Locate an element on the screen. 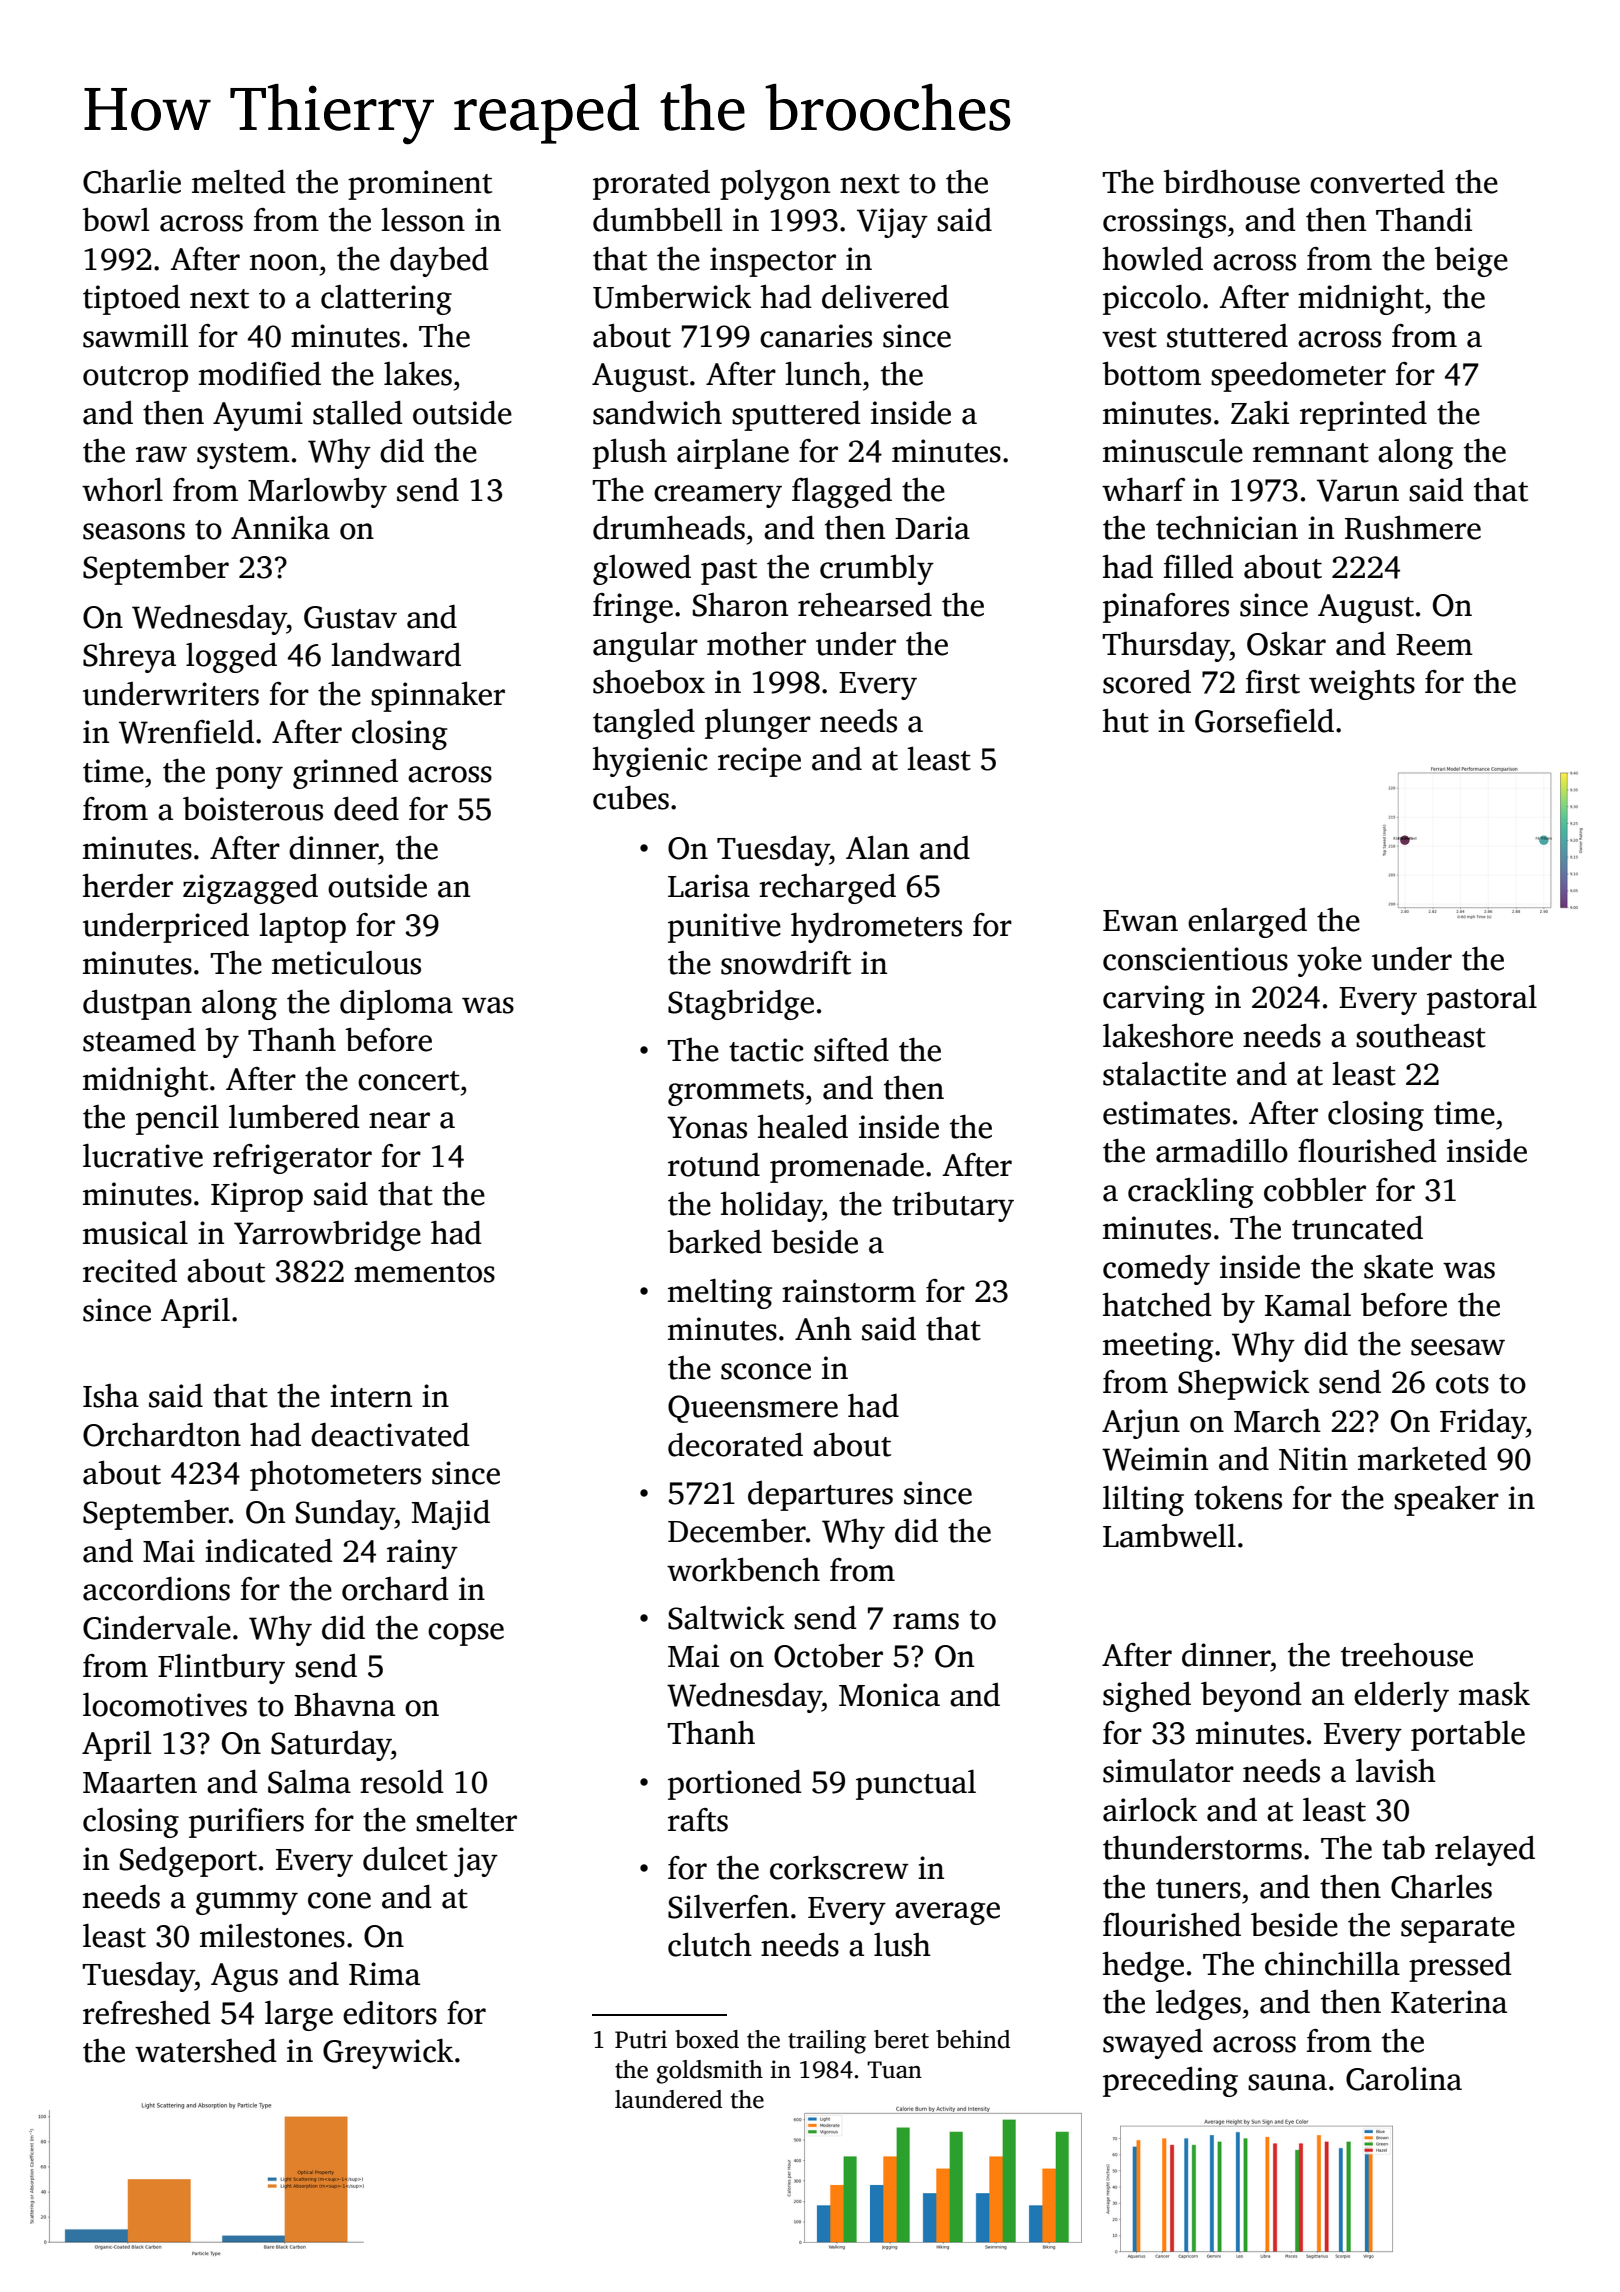 This screenshot has height=2292, width=1620. cots is located at coordinates (1462, 1384).
